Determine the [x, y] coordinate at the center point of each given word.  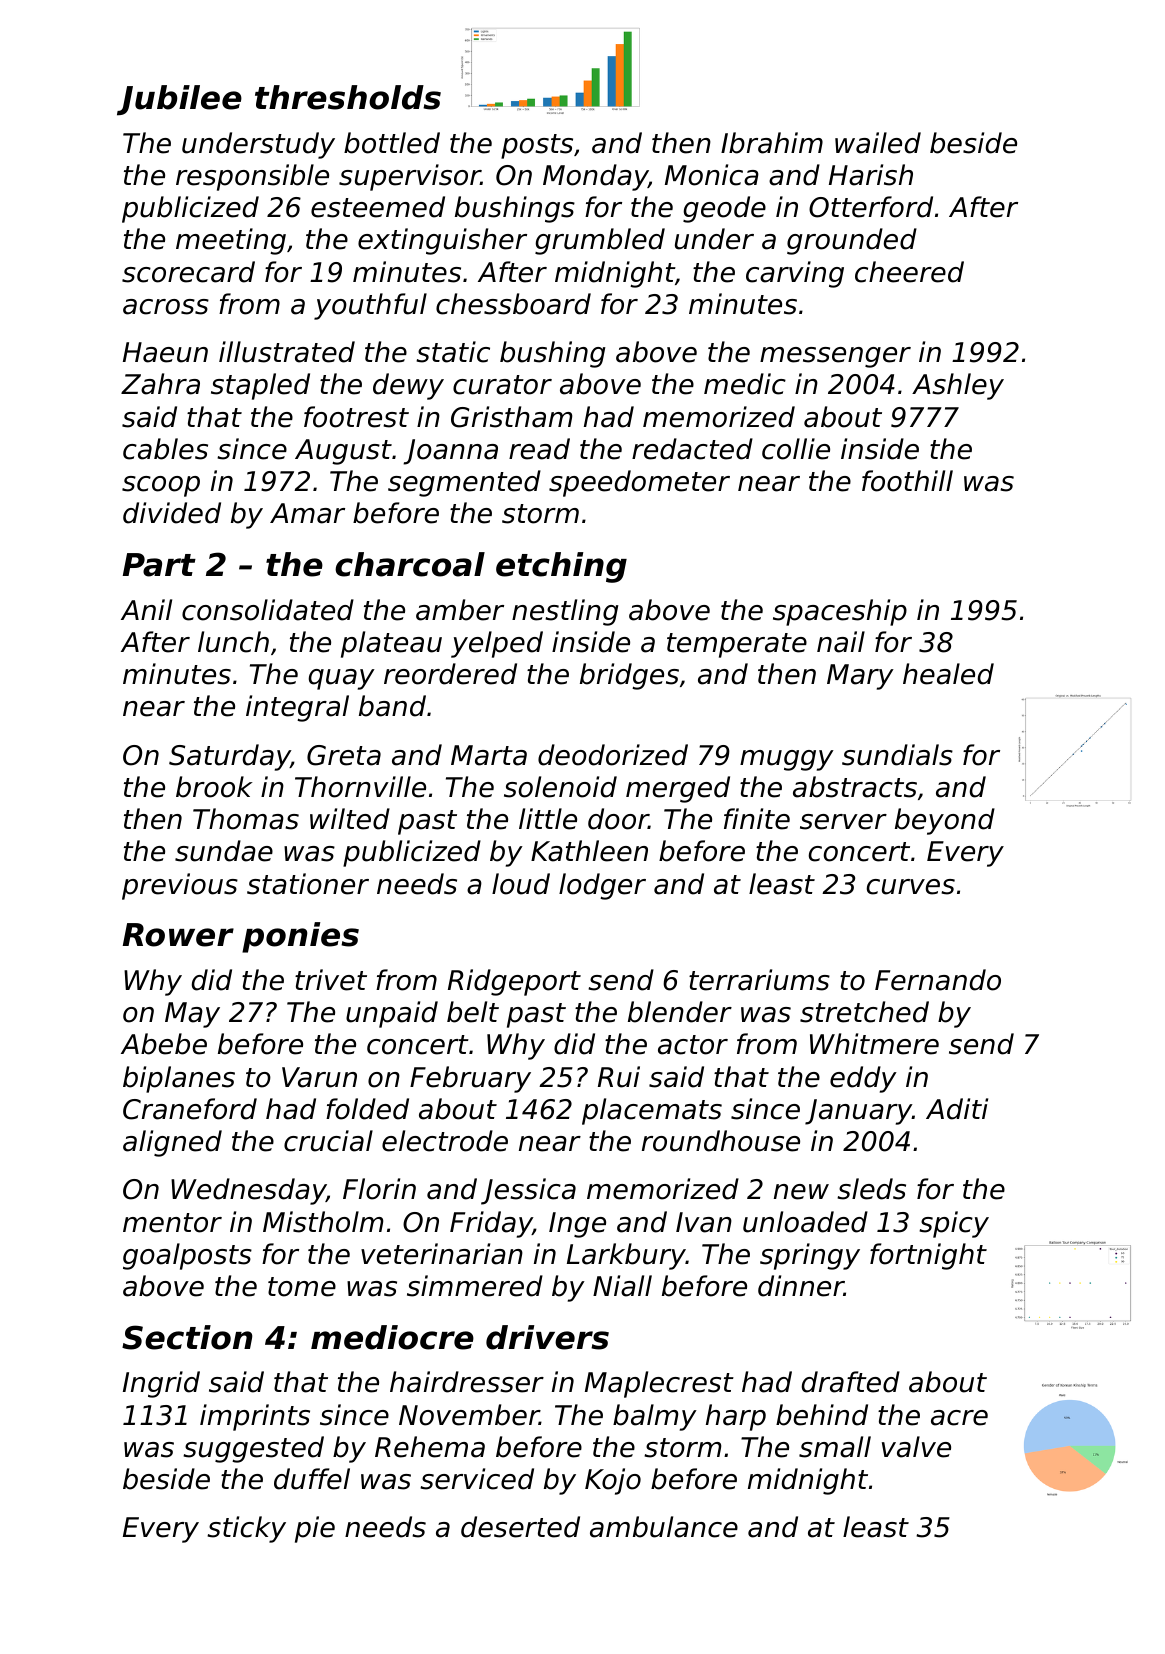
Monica [712, 175]
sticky [246, 1529]
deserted [520, 1527]
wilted [350, 819]
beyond [945, 821]
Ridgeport [514, 982]
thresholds [348, 97]
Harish [871, 175]
